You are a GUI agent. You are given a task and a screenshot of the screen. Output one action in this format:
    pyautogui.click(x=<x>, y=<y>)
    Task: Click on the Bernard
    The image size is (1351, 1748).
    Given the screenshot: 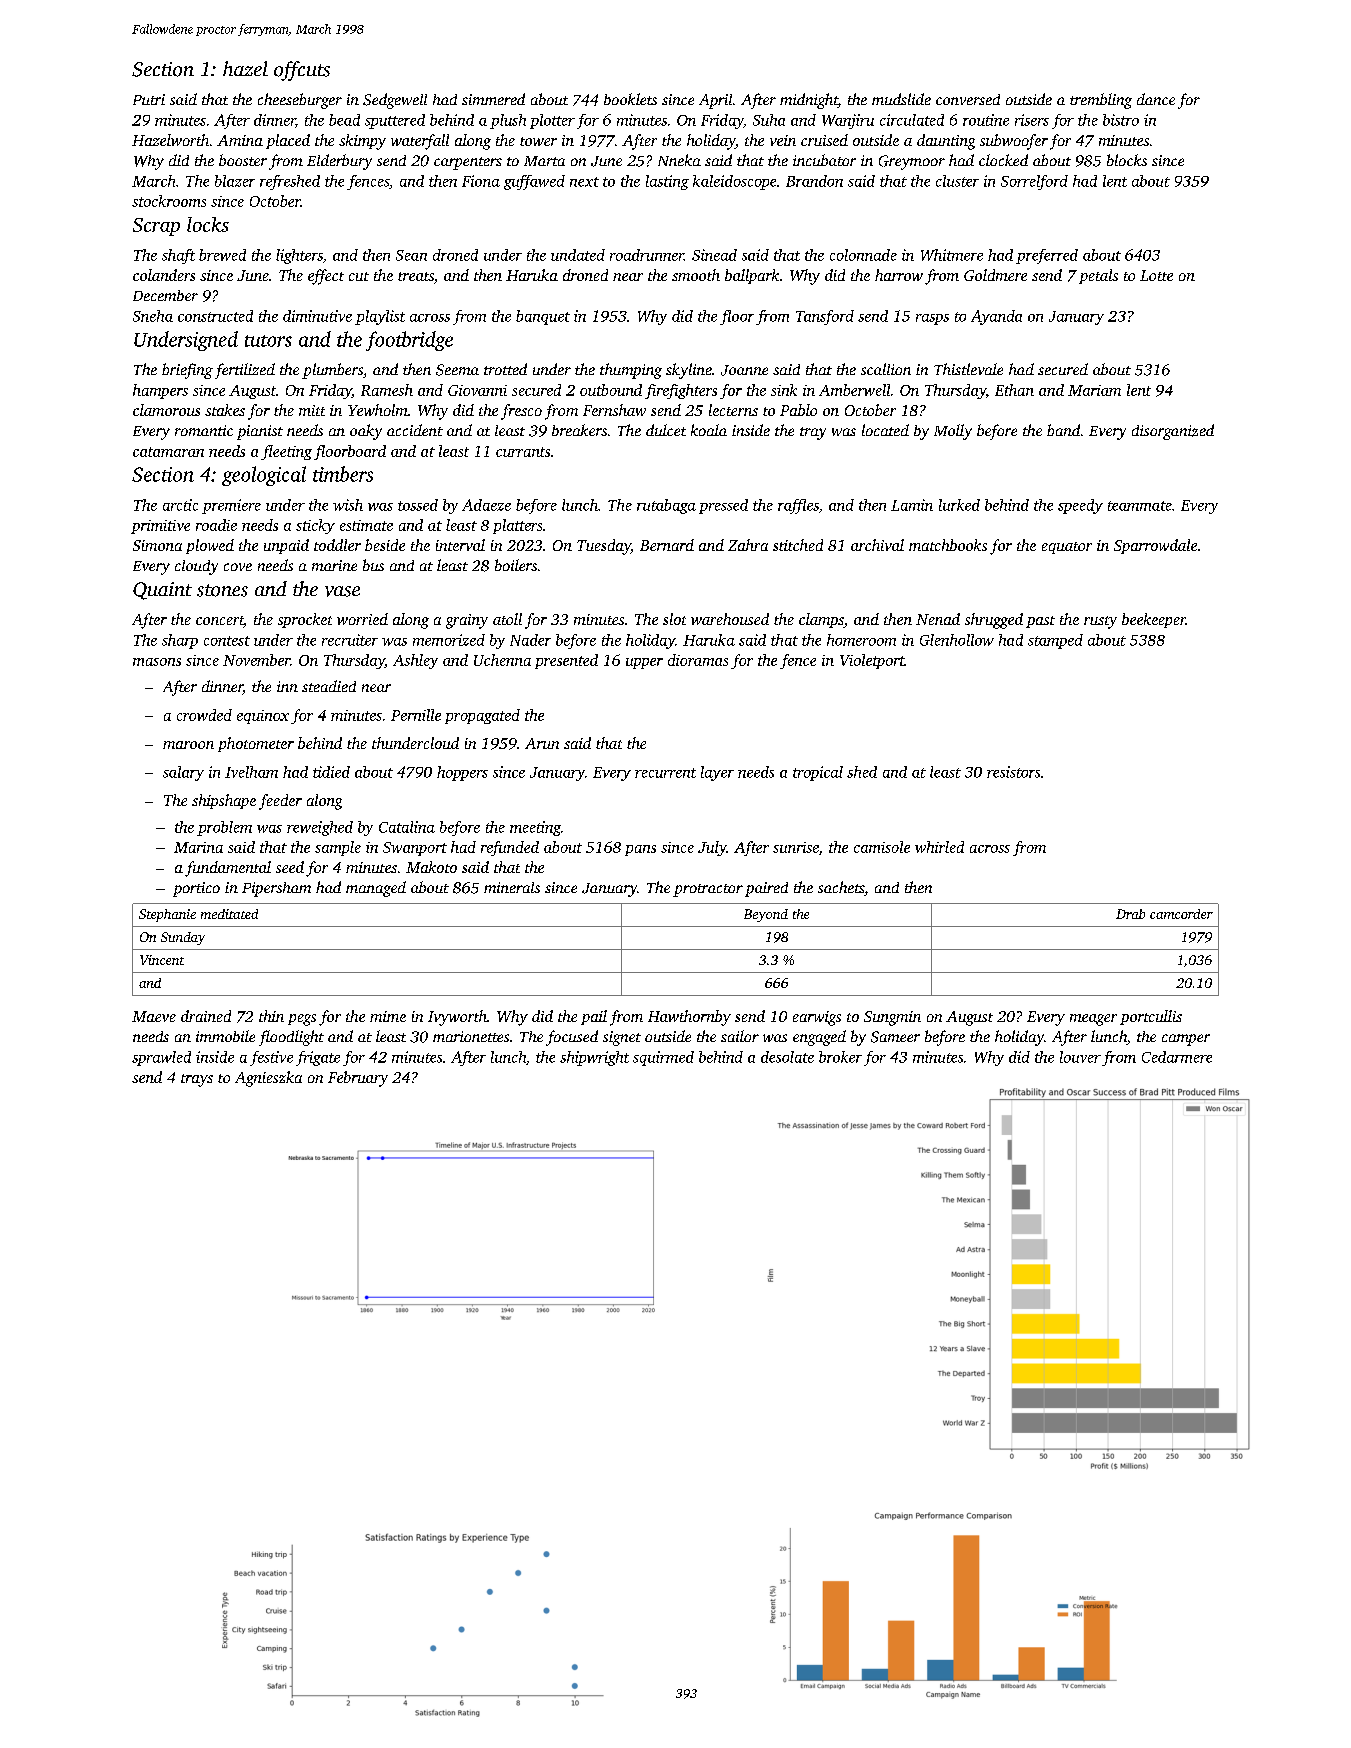 What is the action you would take?
    pyautogui.click(x=667, y=545)
